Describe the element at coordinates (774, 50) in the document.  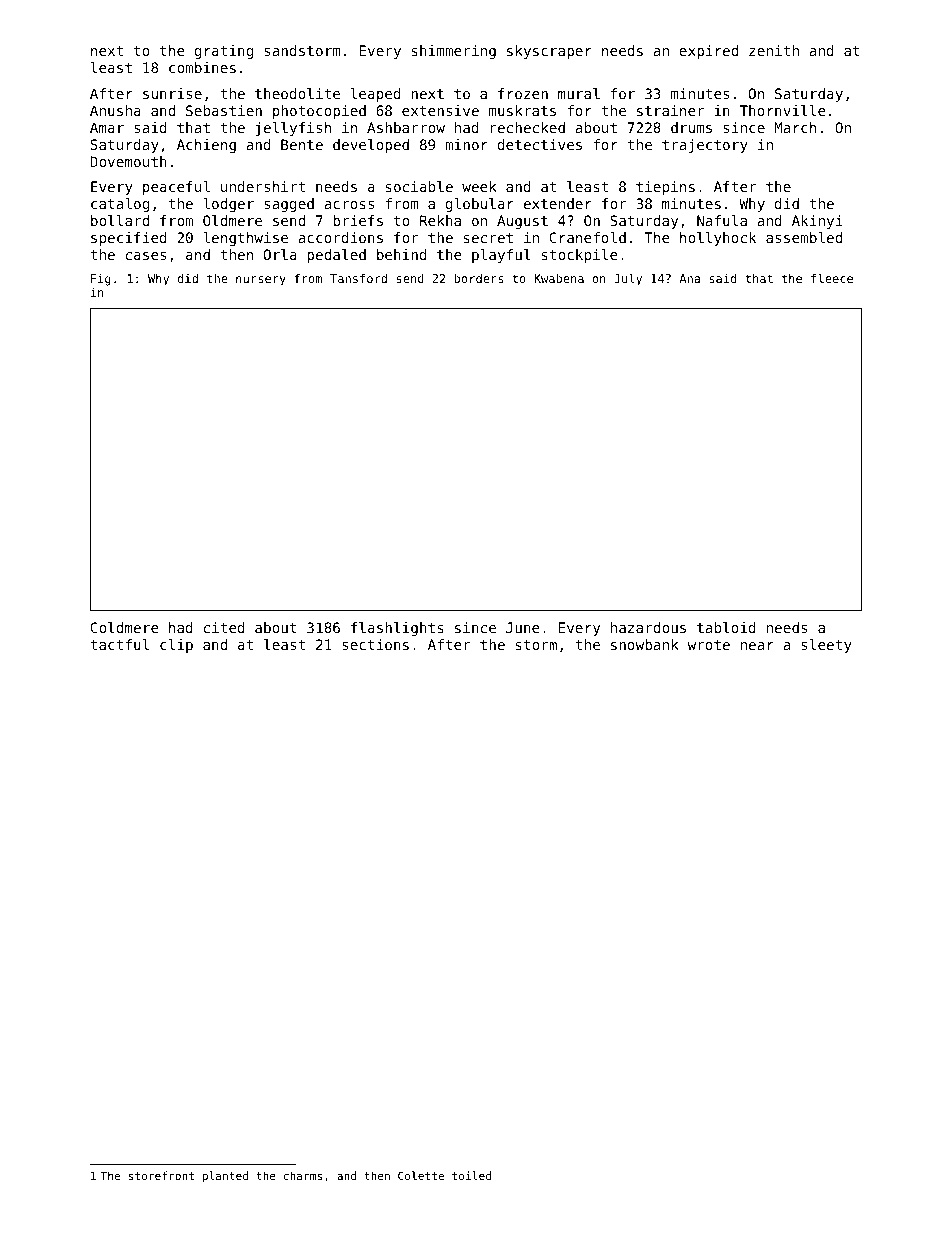
I see `zenith` at that location.
